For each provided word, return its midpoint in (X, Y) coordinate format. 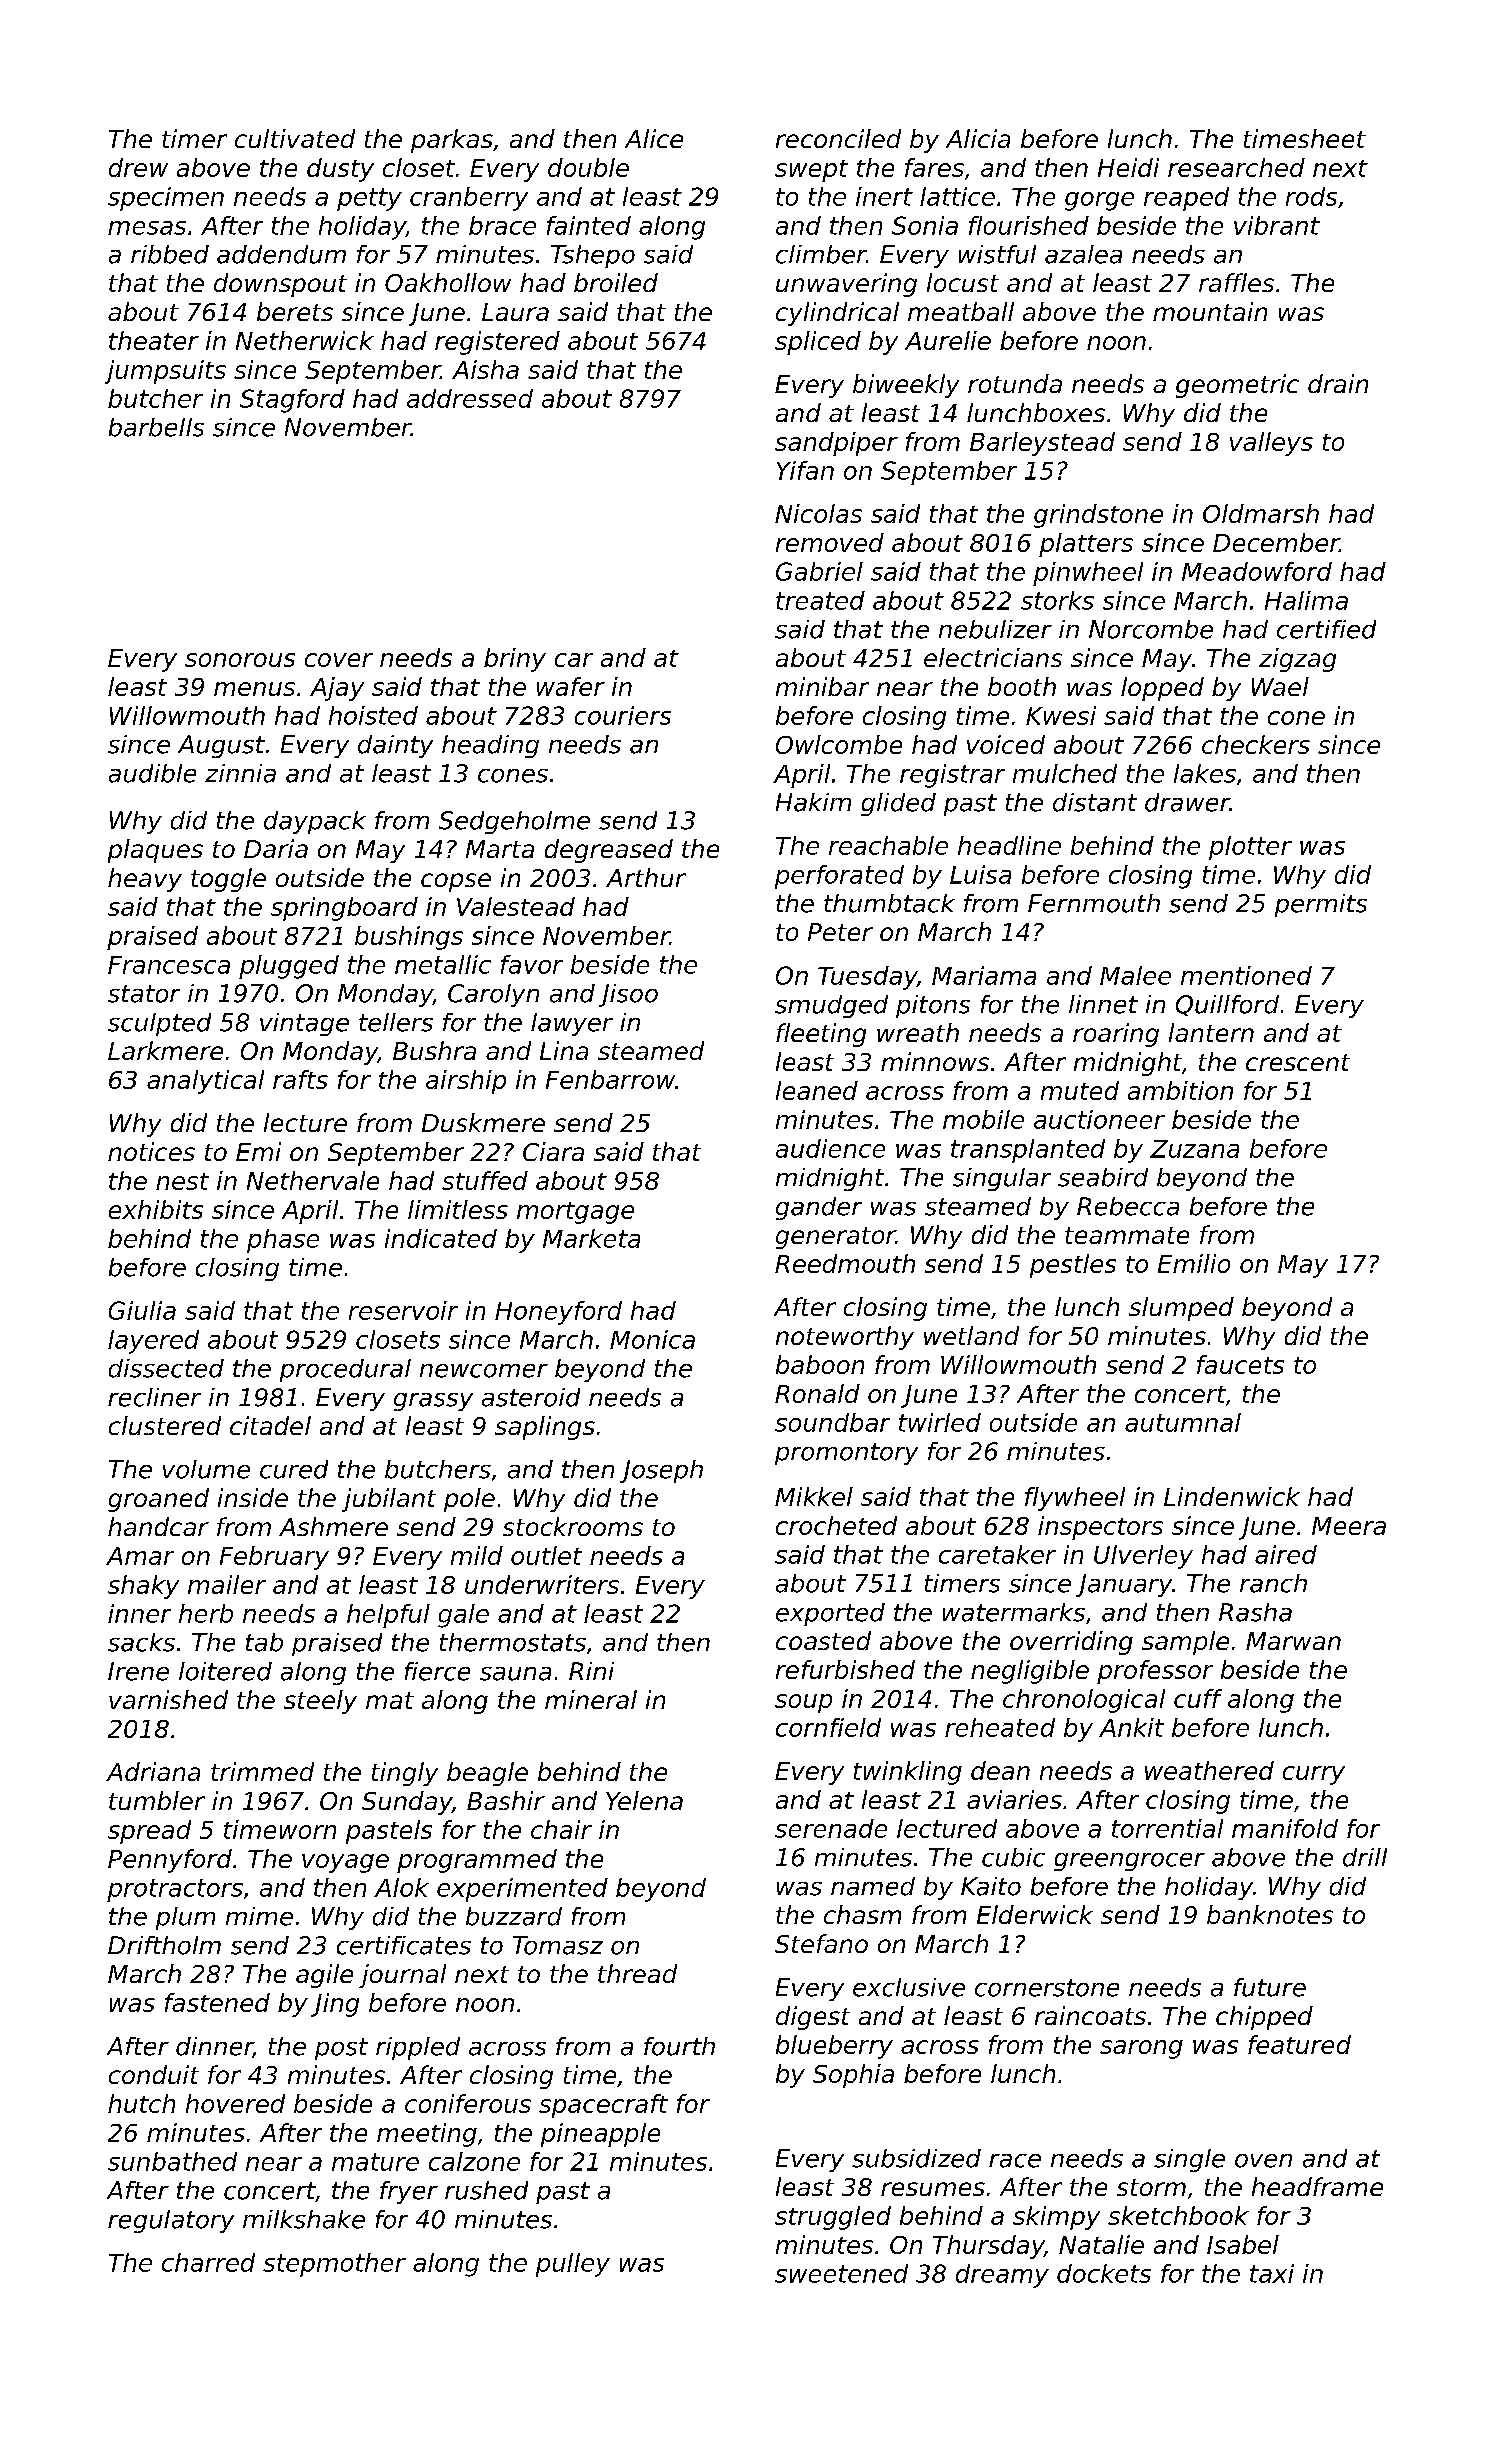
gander (819, 1208)
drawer (1187, 802)
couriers (623, 715)
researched (1236, 167)
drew (138, 167)
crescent (1298, 1062)
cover (339, 660)
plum (185, 1918)
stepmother (334, 2265)
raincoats (1090, 2015)
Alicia (978, 138)
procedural (345, 1370)
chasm (862, 1914)
